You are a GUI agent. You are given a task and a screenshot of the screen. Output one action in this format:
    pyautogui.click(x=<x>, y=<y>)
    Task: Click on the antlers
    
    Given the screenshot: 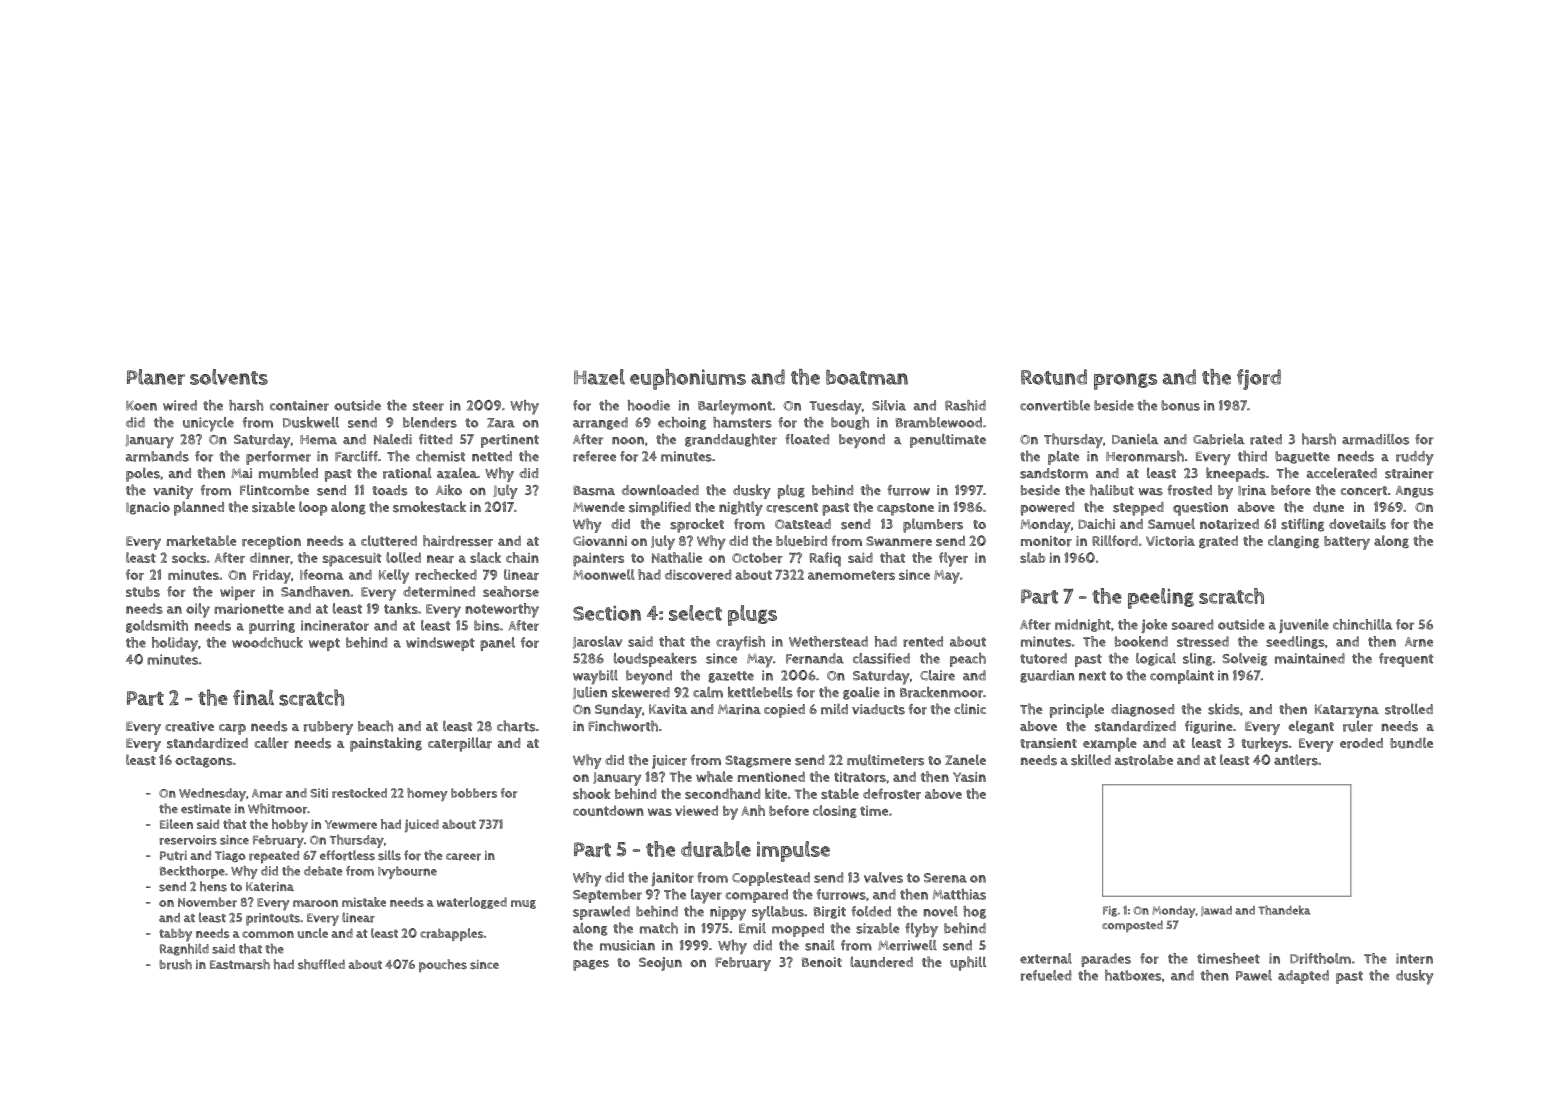 What is the action you would take?
    pyautogui.click(x=1296, y=760)
